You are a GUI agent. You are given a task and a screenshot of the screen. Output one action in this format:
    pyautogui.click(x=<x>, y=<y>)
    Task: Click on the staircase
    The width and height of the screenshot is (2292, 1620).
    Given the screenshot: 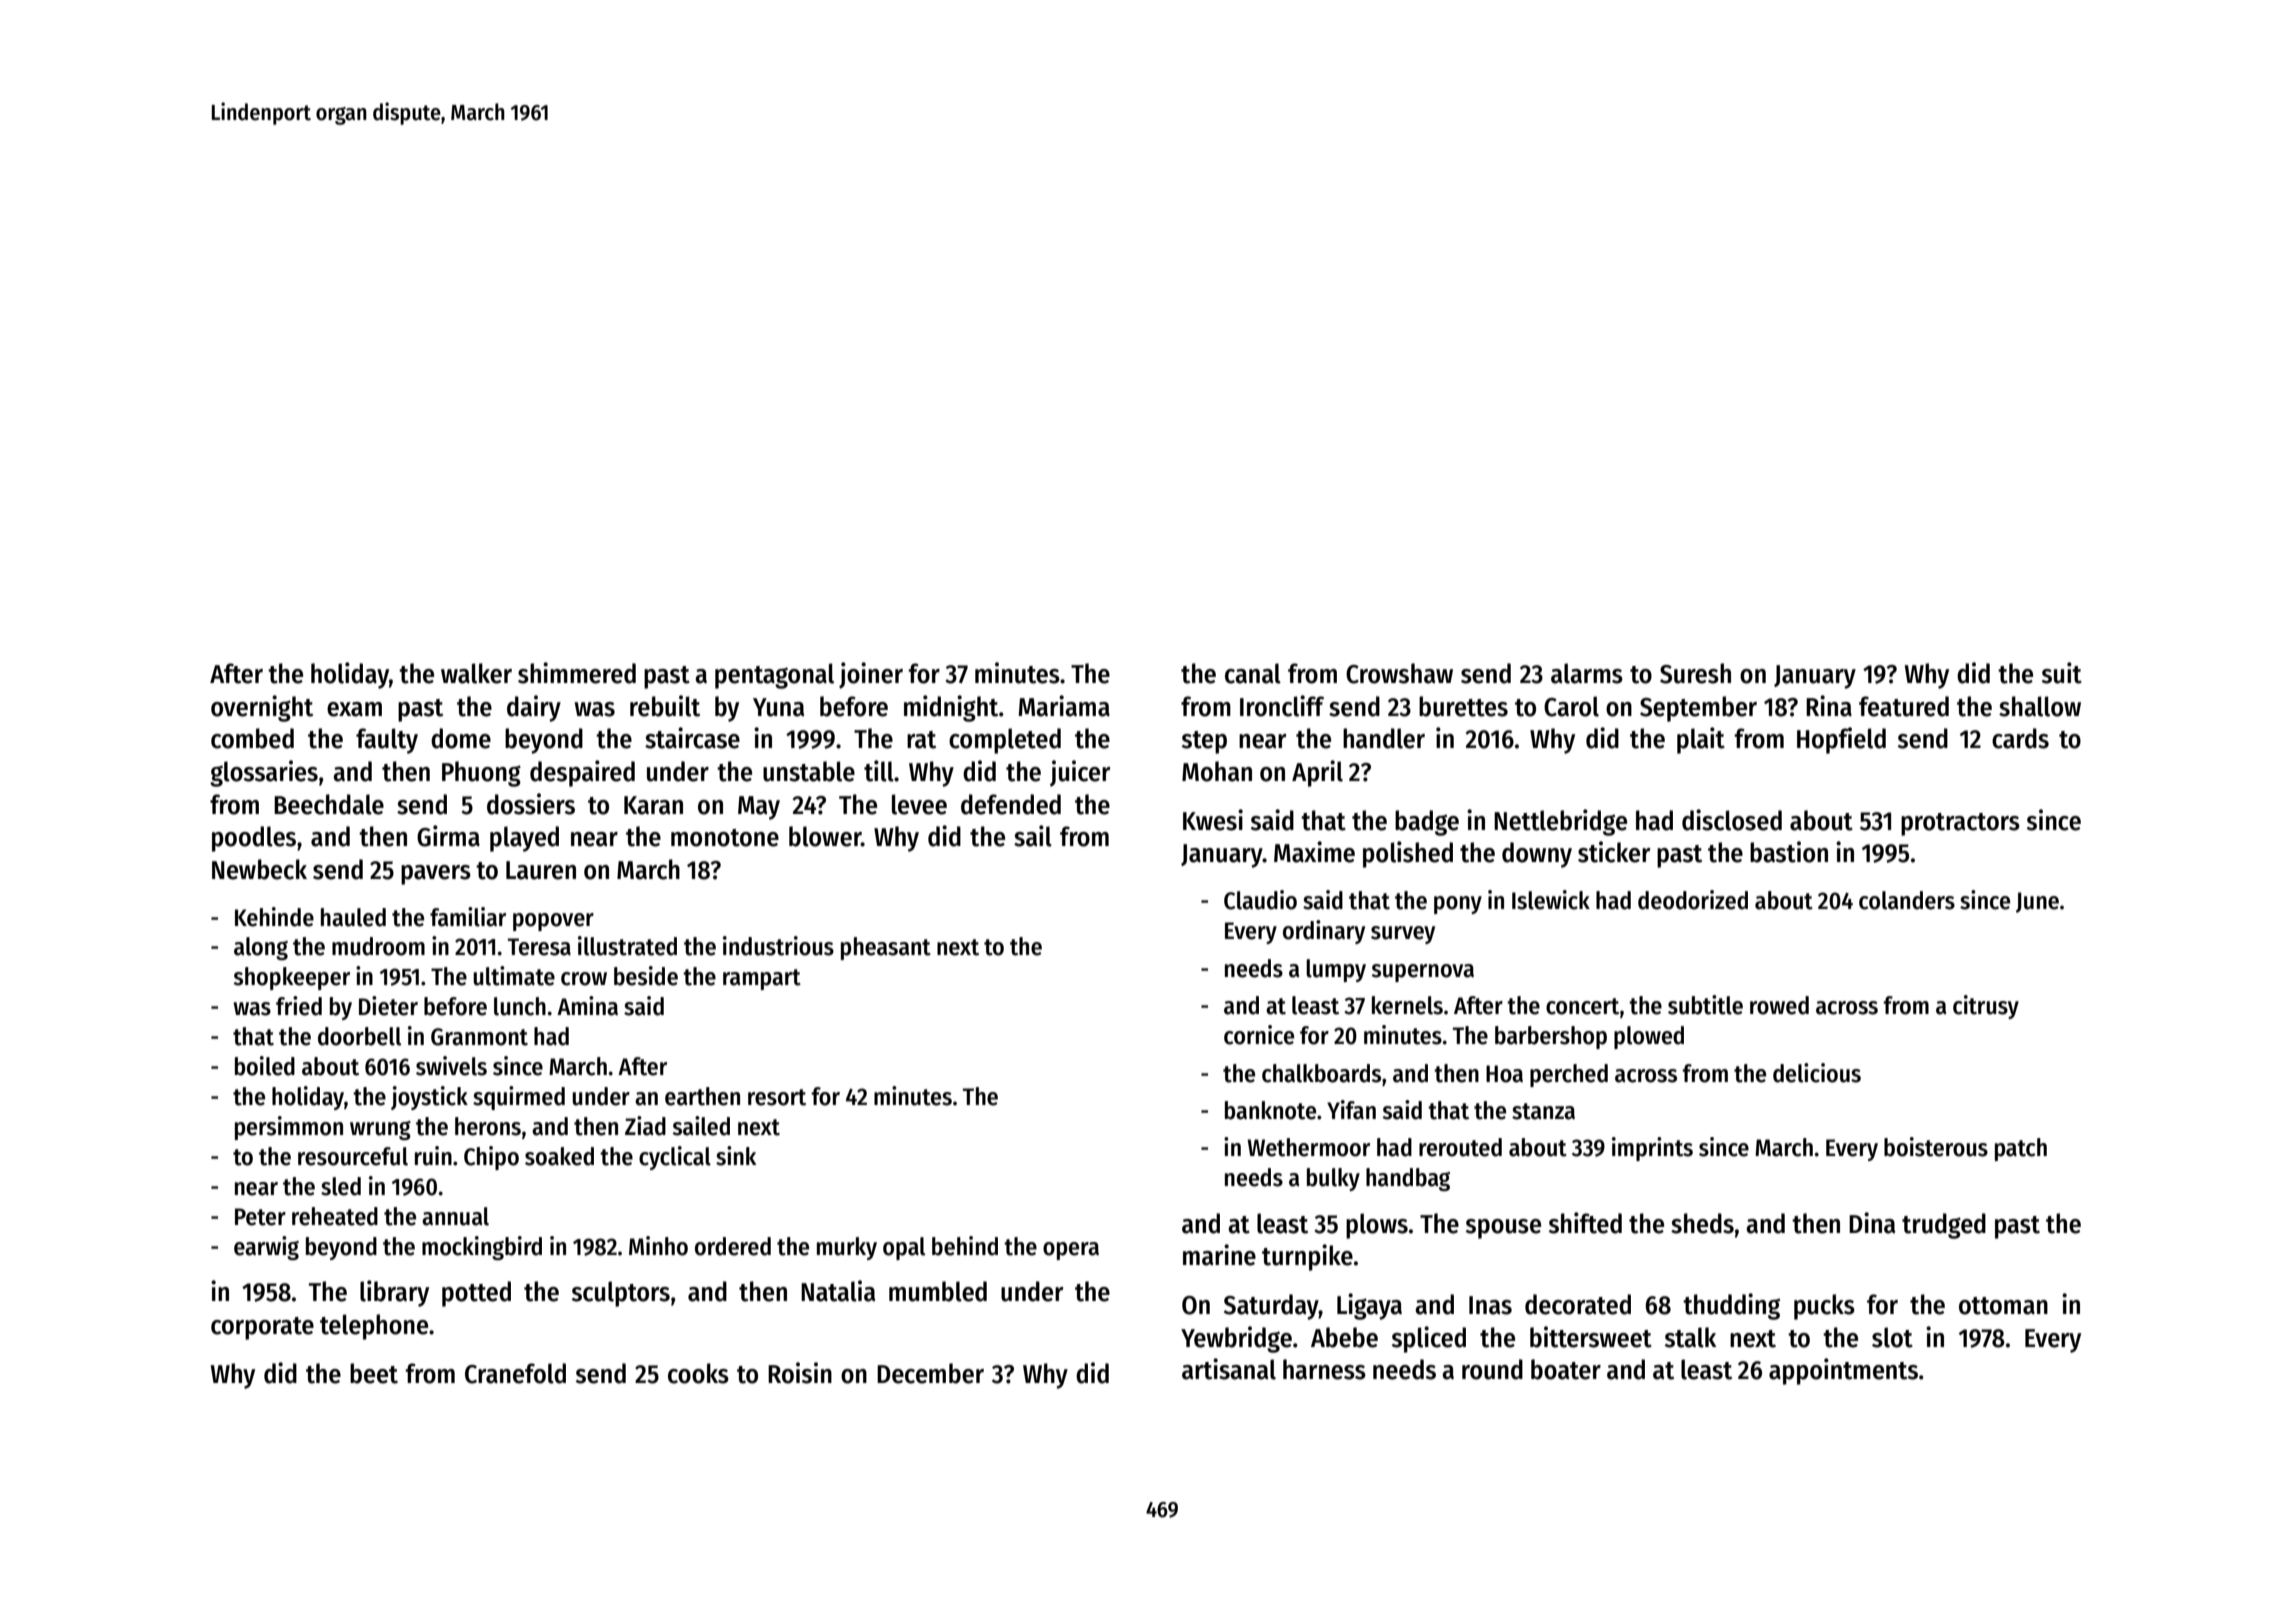 What is the action you would take?
    pyautogui.click(x=692, y=738)
